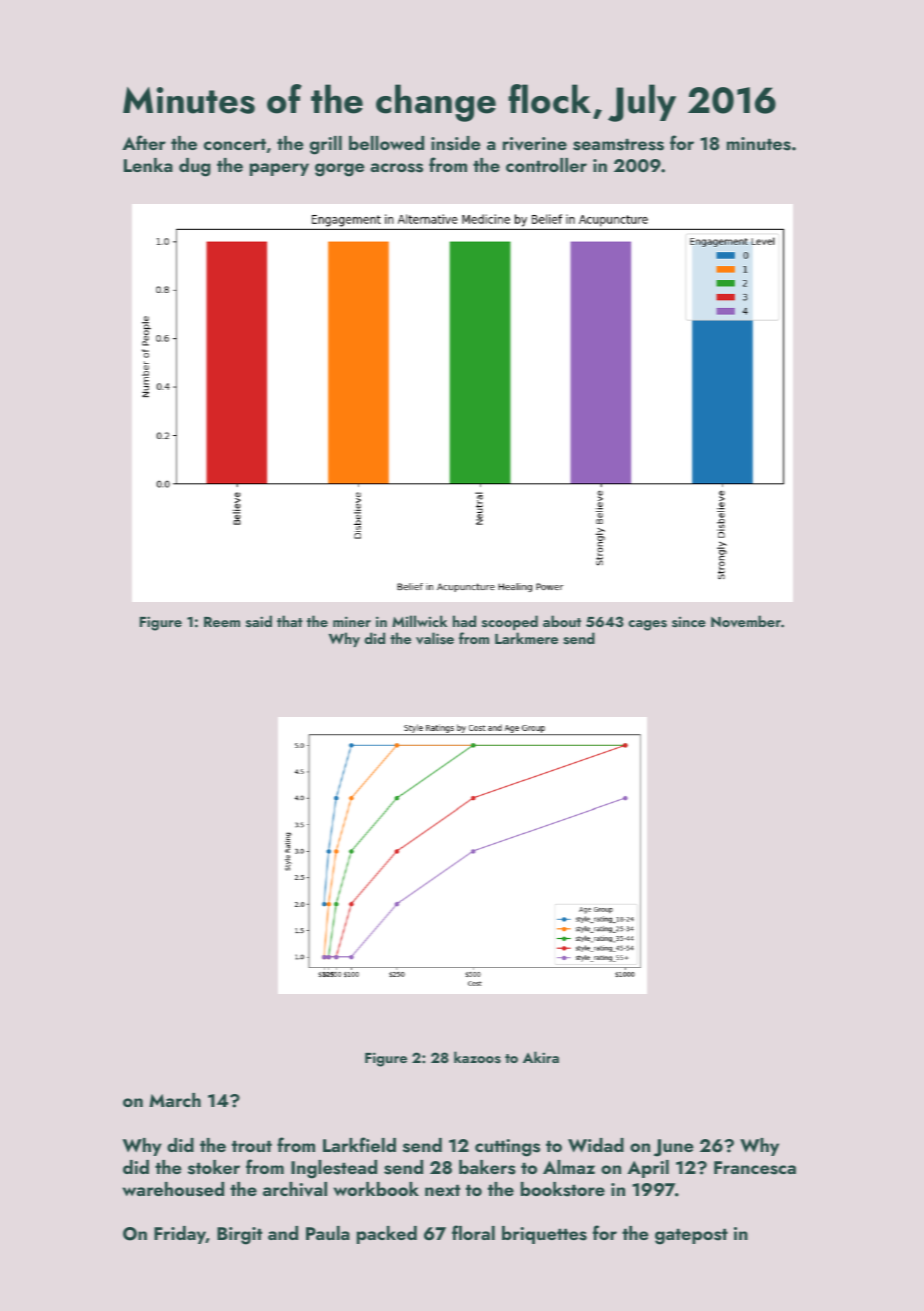 Image resolution: width=924 pixels, height=1311 pixels. I want to click on Lenka, so click(148, 165).
